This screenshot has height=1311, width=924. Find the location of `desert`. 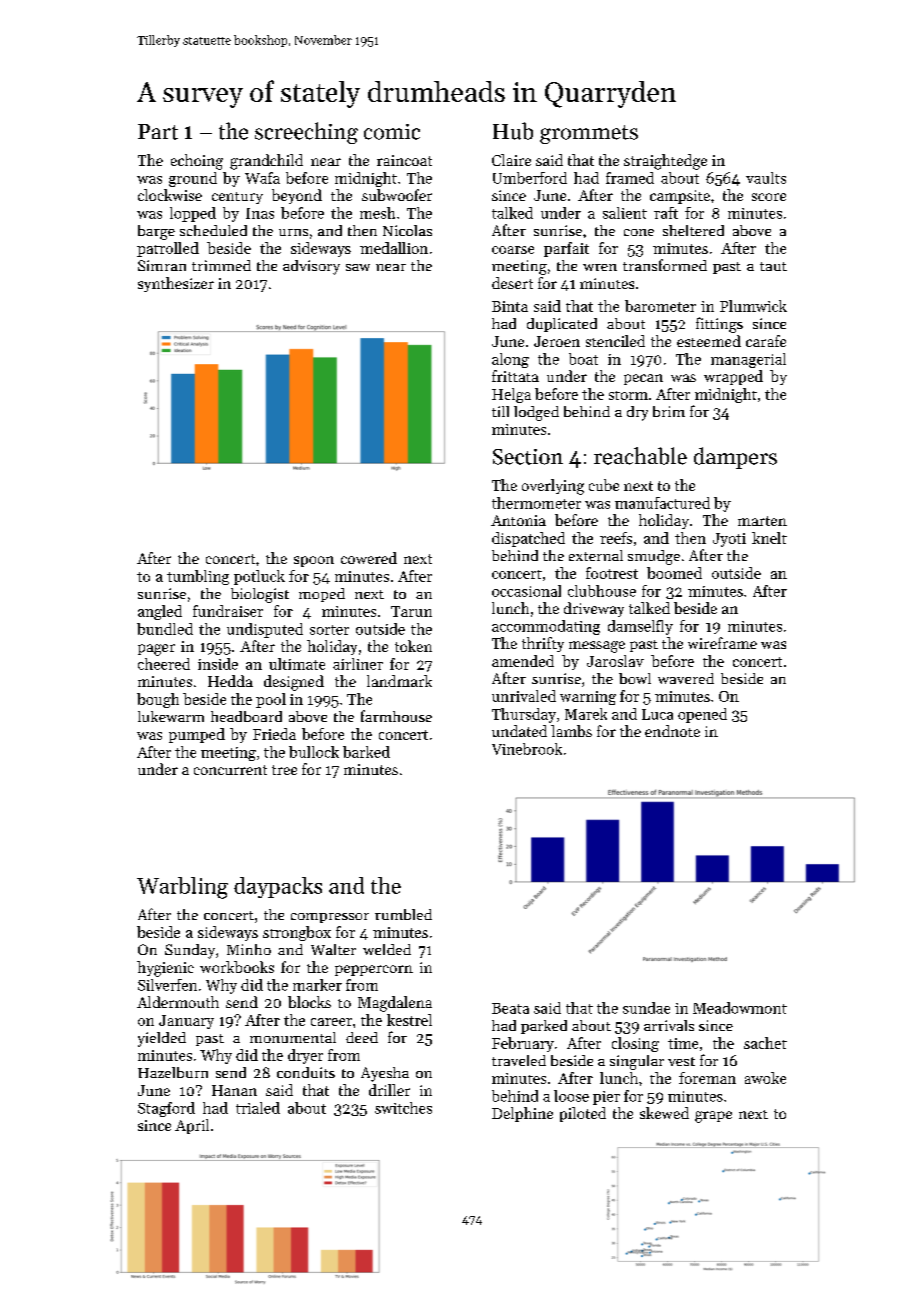

desert is located at coordinates (512, 283).
